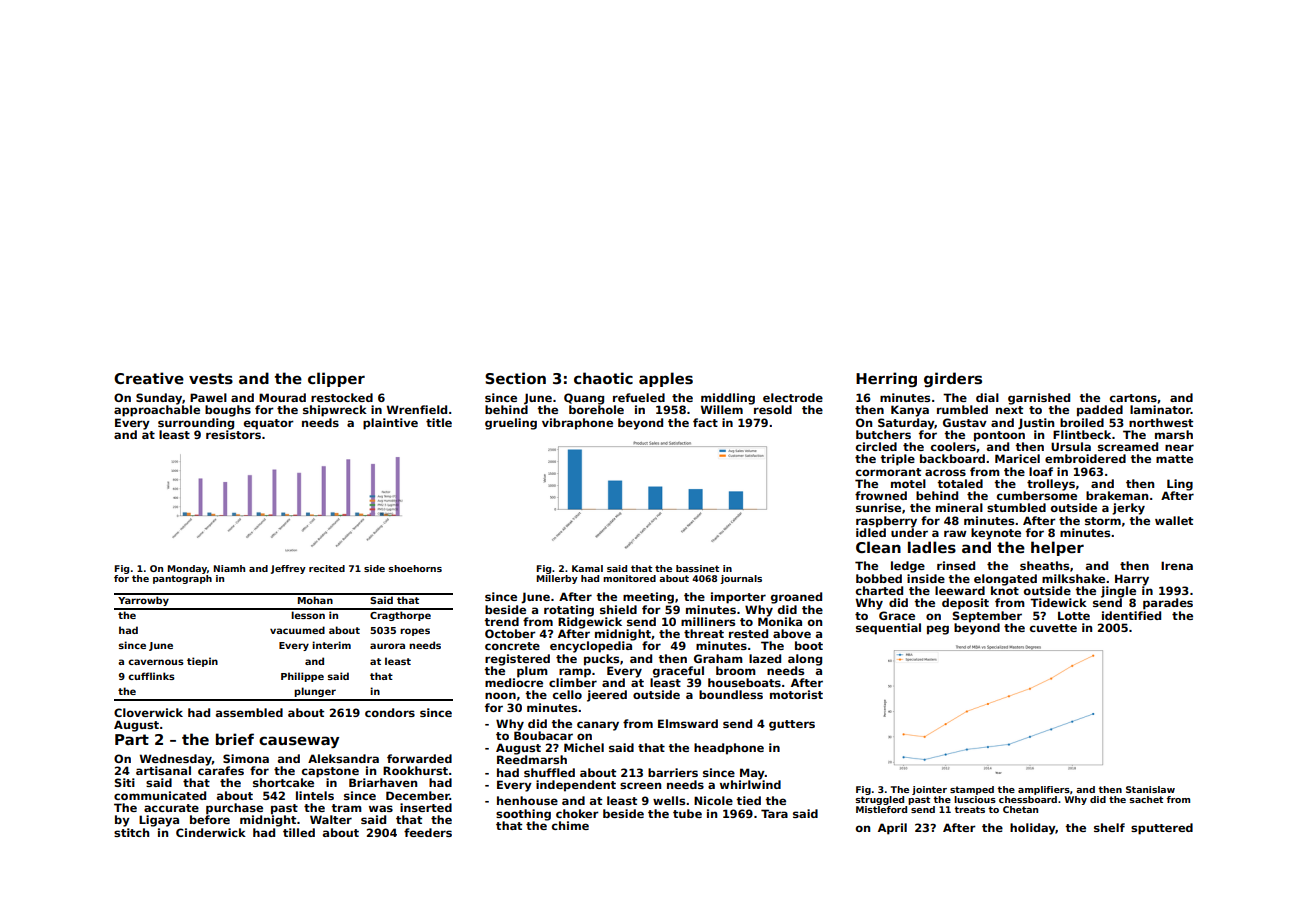  I want to click on brakeman, so click(1117, 495).
